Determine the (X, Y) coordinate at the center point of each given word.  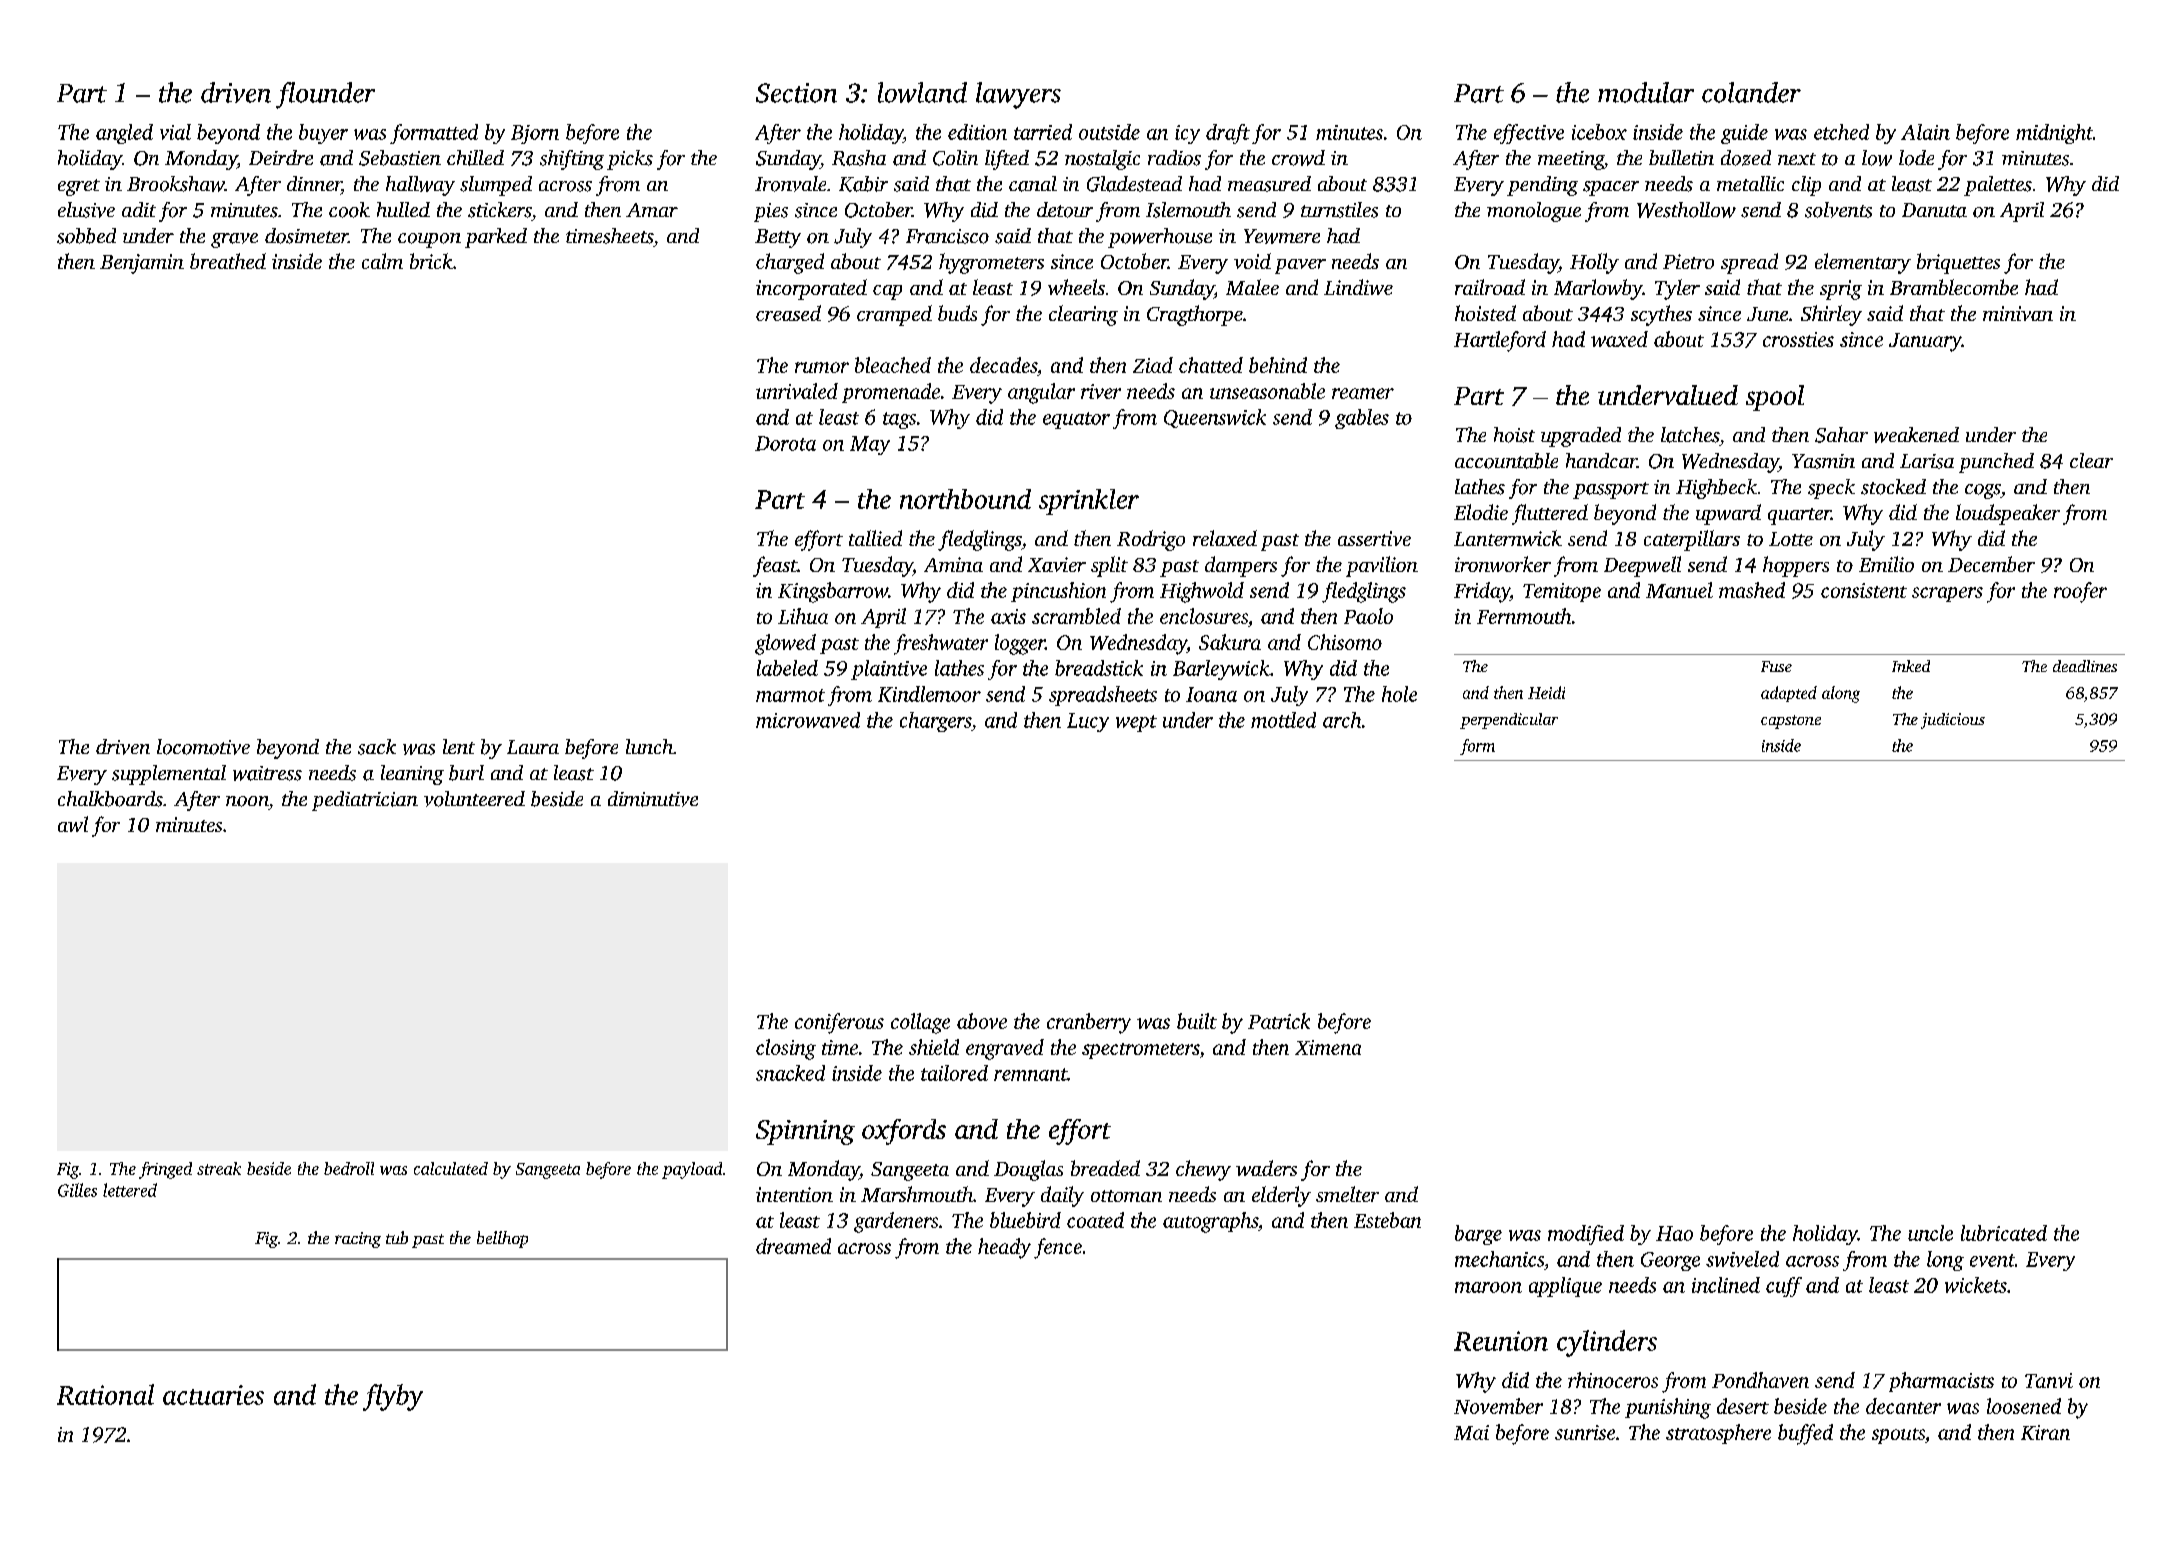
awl (73, 824)
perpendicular (1509, 721)
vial (175, 132)
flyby (393, 1397)
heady (1004, 1248)
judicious (1953, 721)
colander (1751, 92)
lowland (922, 92)
